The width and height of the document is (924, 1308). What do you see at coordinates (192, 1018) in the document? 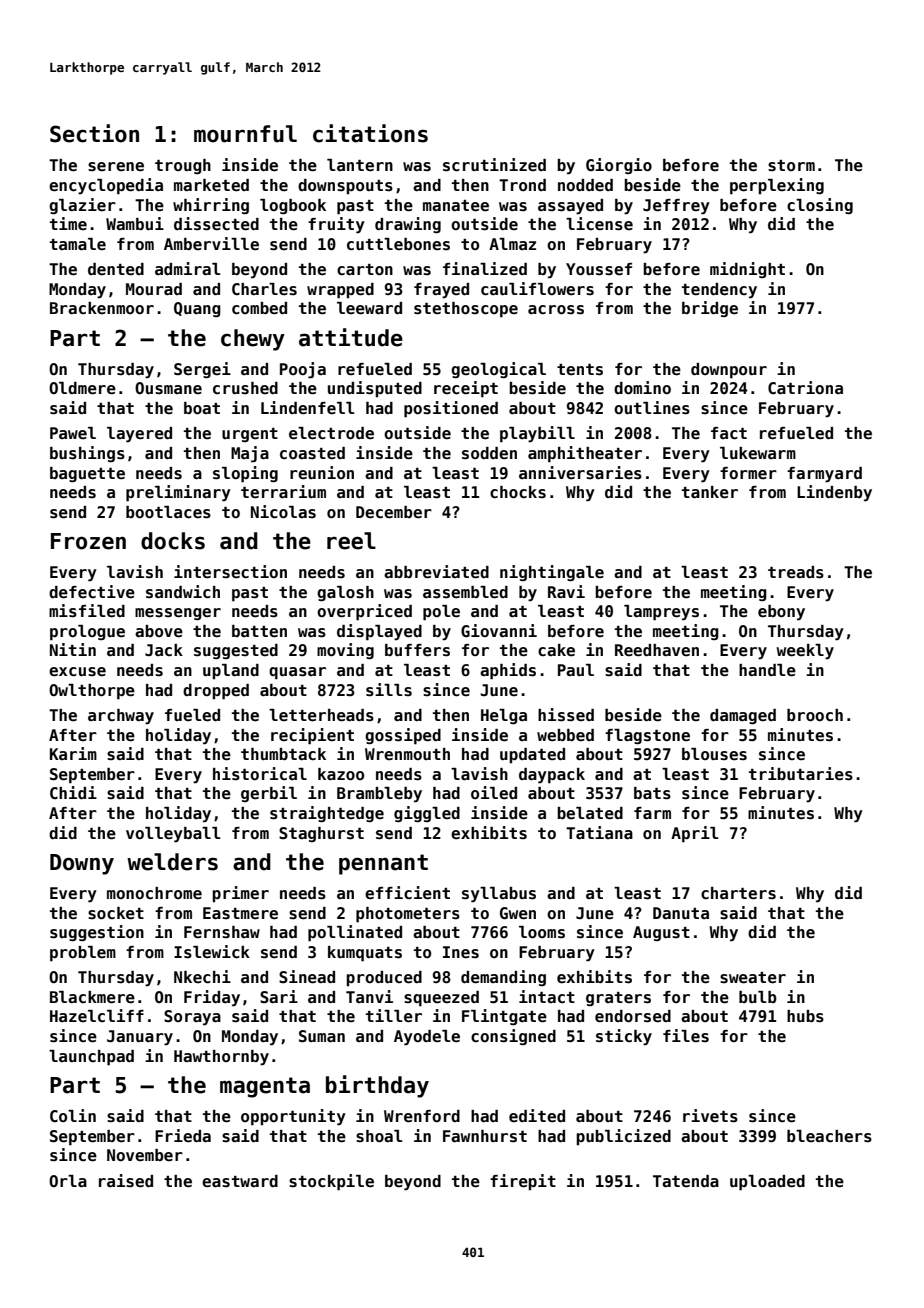
I see `Soraya` at bounding box center [192, 1018].
